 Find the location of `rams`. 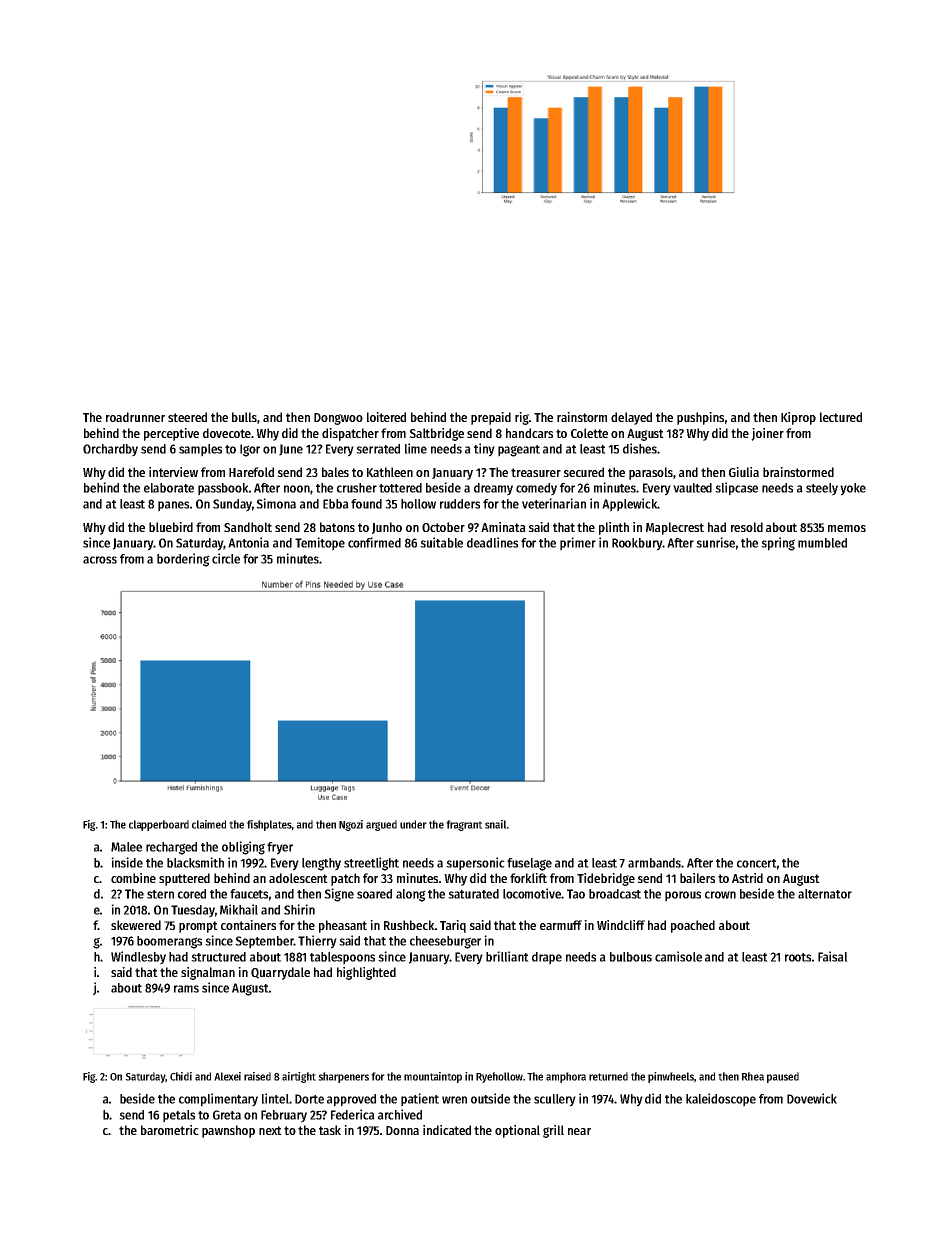

rams is located at coordinates (186, 989).
